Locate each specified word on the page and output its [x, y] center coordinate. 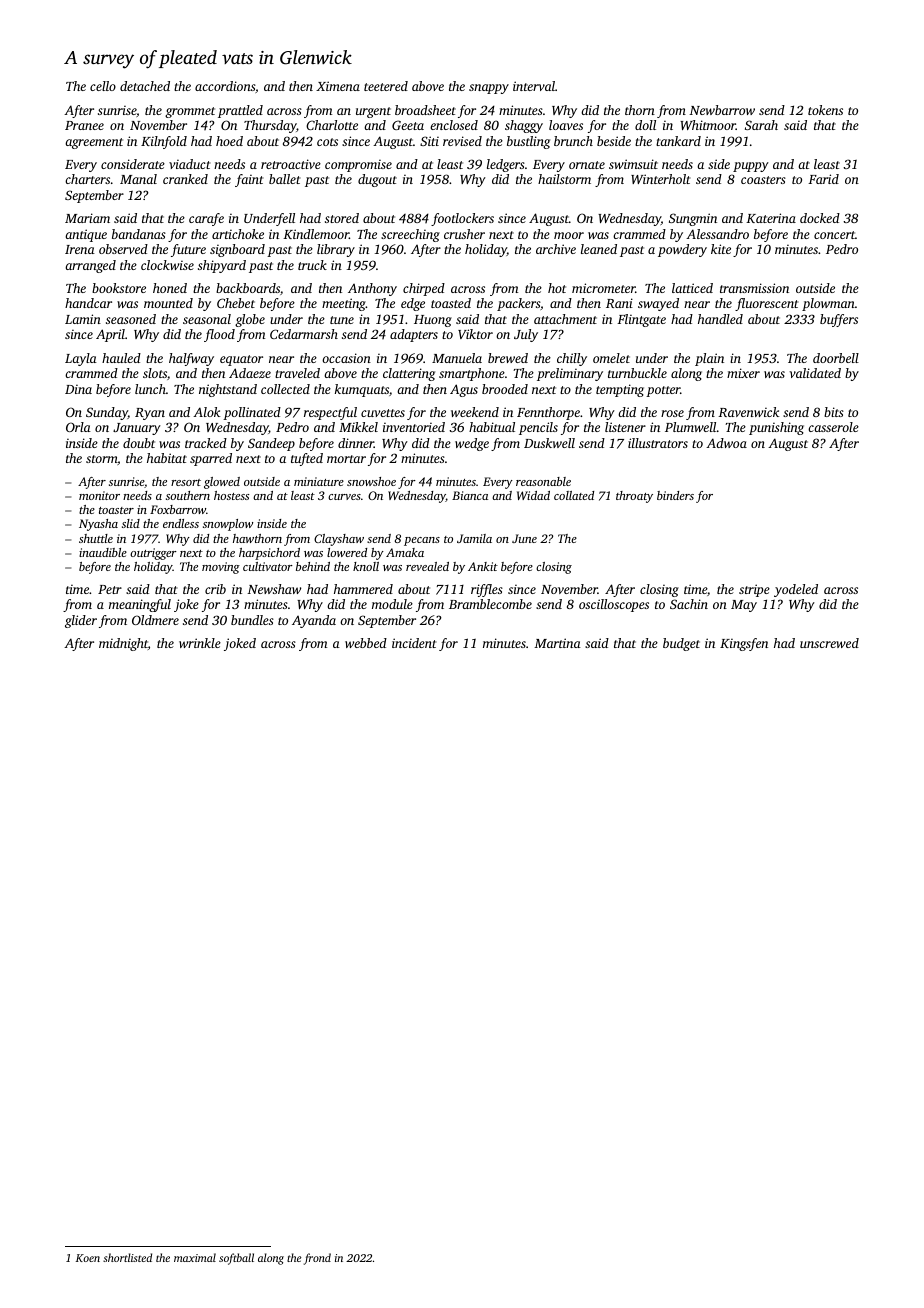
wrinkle [200, 643]
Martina [557, 643]
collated [574, 495]
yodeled [796, 590]
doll [645, 125]
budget [681, 644]
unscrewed [829, 643]
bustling [528, 142]
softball [236, 1259]
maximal [195, 1257]
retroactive [291, 164]
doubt [139, 443]
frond [317, 1259]
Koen [88, 1258]
